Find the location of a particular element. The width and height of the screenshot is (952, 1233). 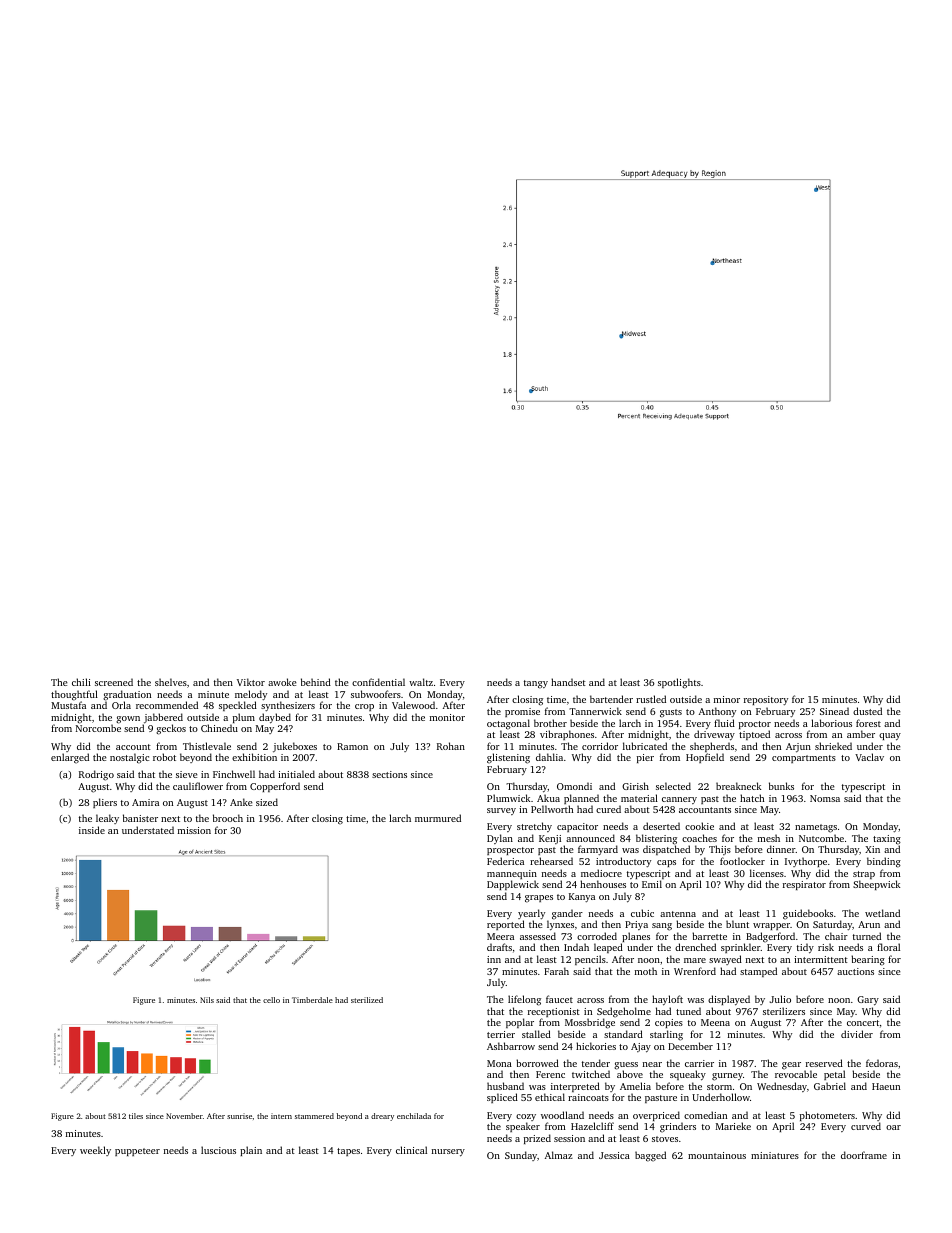

weekly is located at coordinates (95, 1151).
